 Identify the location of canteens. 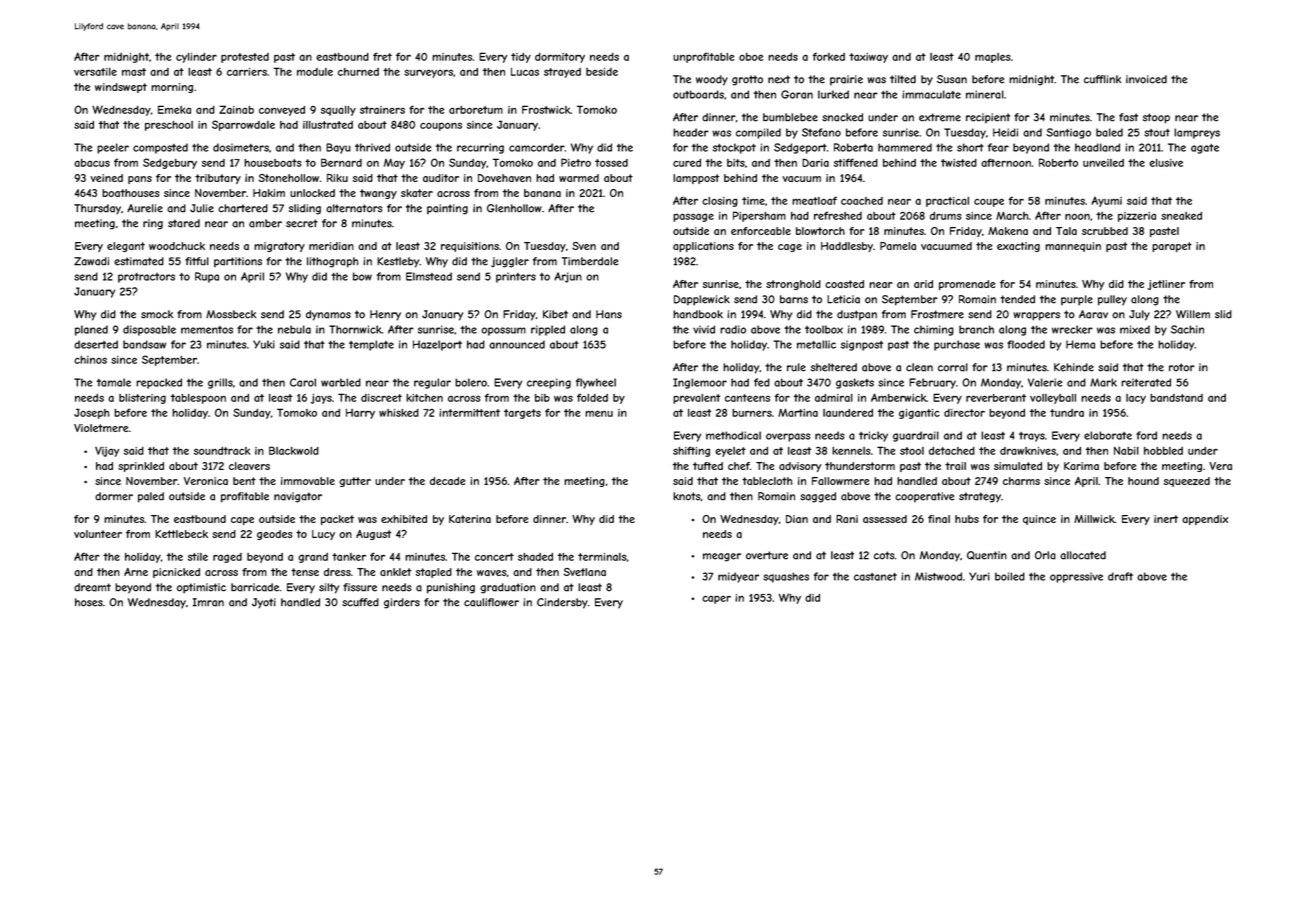
(747, 398).
